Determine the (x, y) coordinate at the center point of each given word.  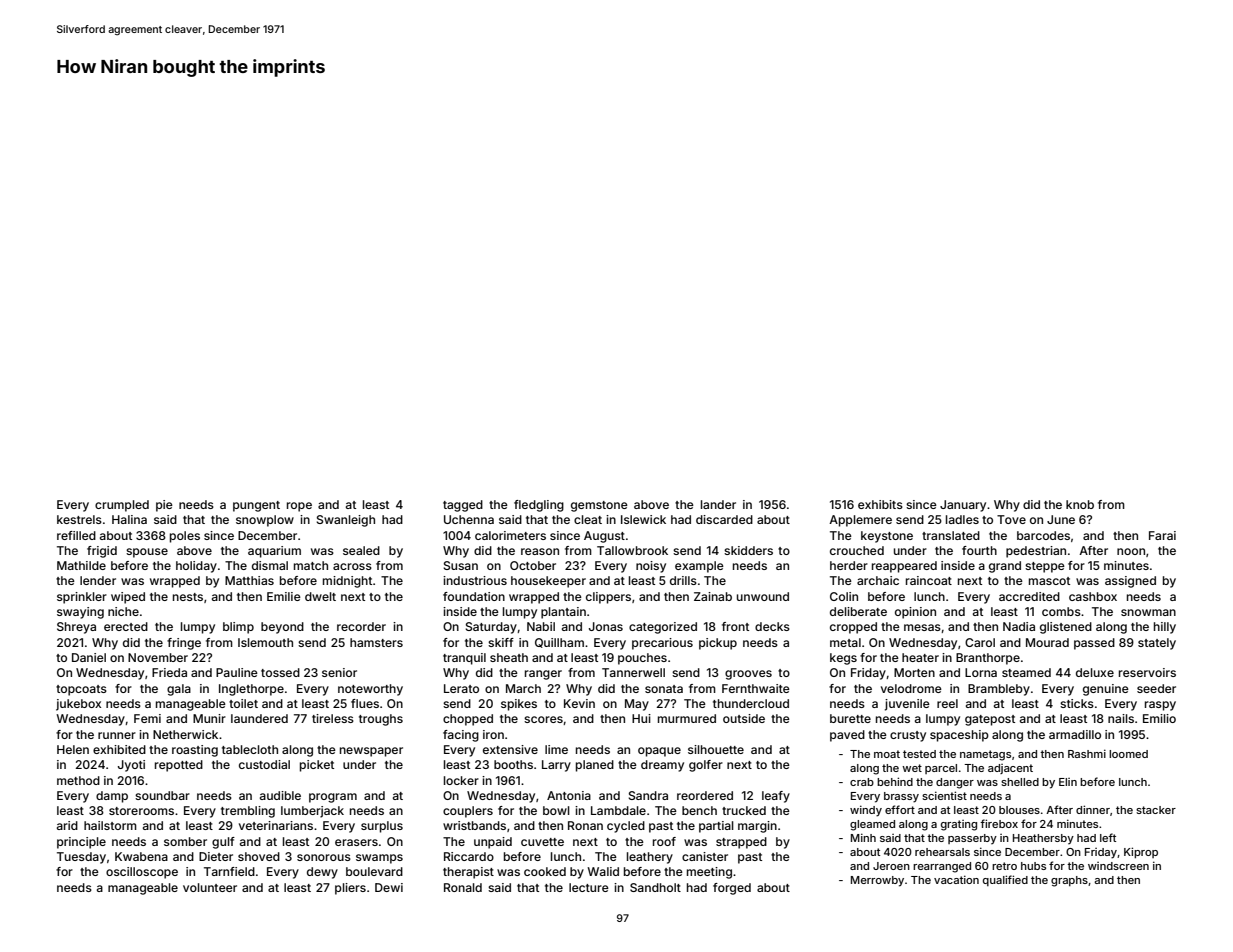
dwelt (320, 596)
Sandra (648, 795)
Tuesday (81, 858)
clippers (608, 598)
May (637, 705)
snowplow (265, 521)
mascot (1049, 581)
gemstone (599, 506)
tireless (333, 718)
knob (1080, 504)
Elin (1068, 782)
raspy (1160, 706)
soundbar (162, 795)
